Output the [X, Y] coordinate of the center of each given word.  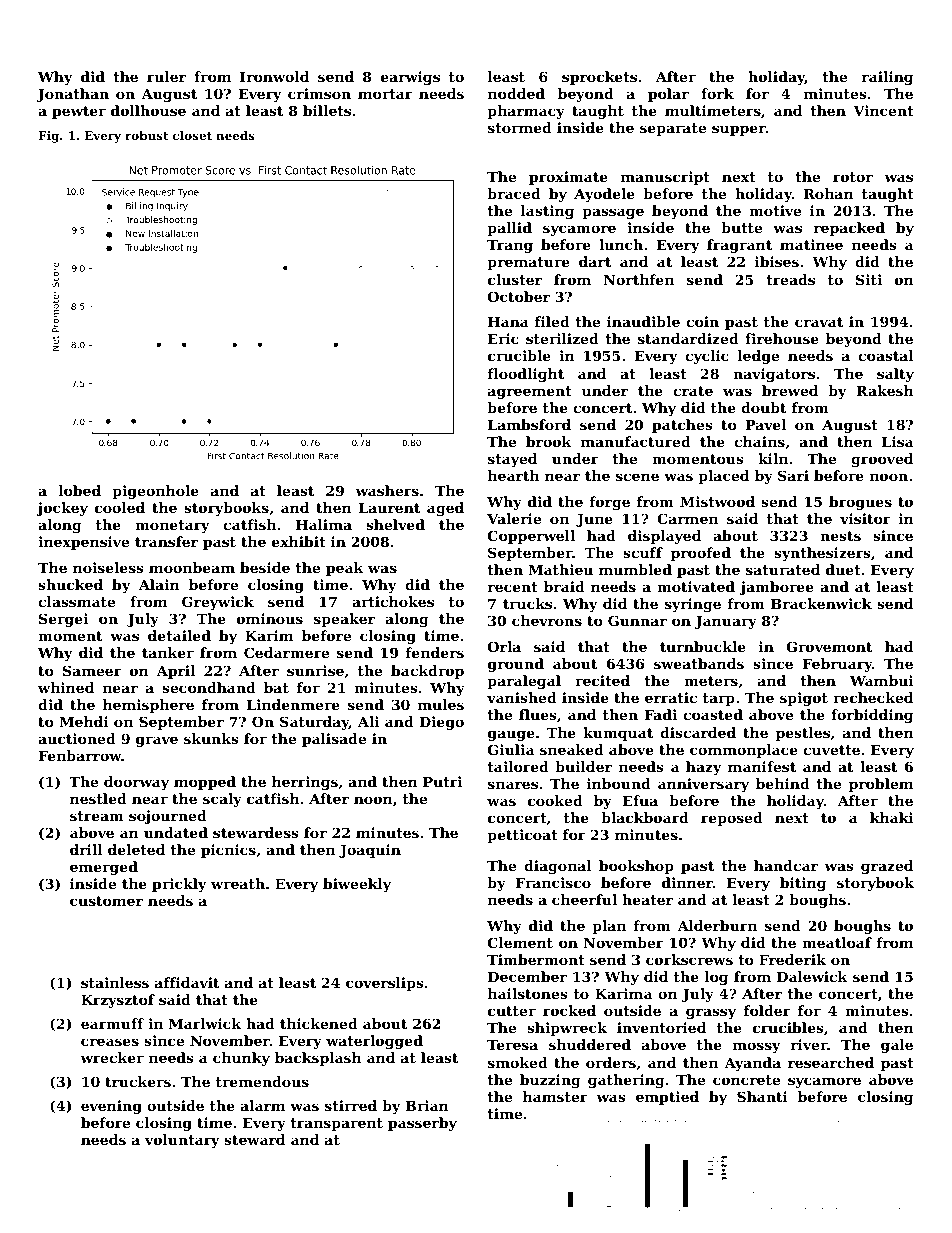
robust [146, 135]
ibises [777, 261]
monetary [172, 526]
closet [192, 135]
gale [897, 1046]
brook [549, 441]
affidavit [187, 982]
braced [514, 193]
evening [111, 1107]
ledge [758, 357]
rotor [853, 177]
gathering [626, 1081]
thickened [319, 1023]
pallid [509, 229]
